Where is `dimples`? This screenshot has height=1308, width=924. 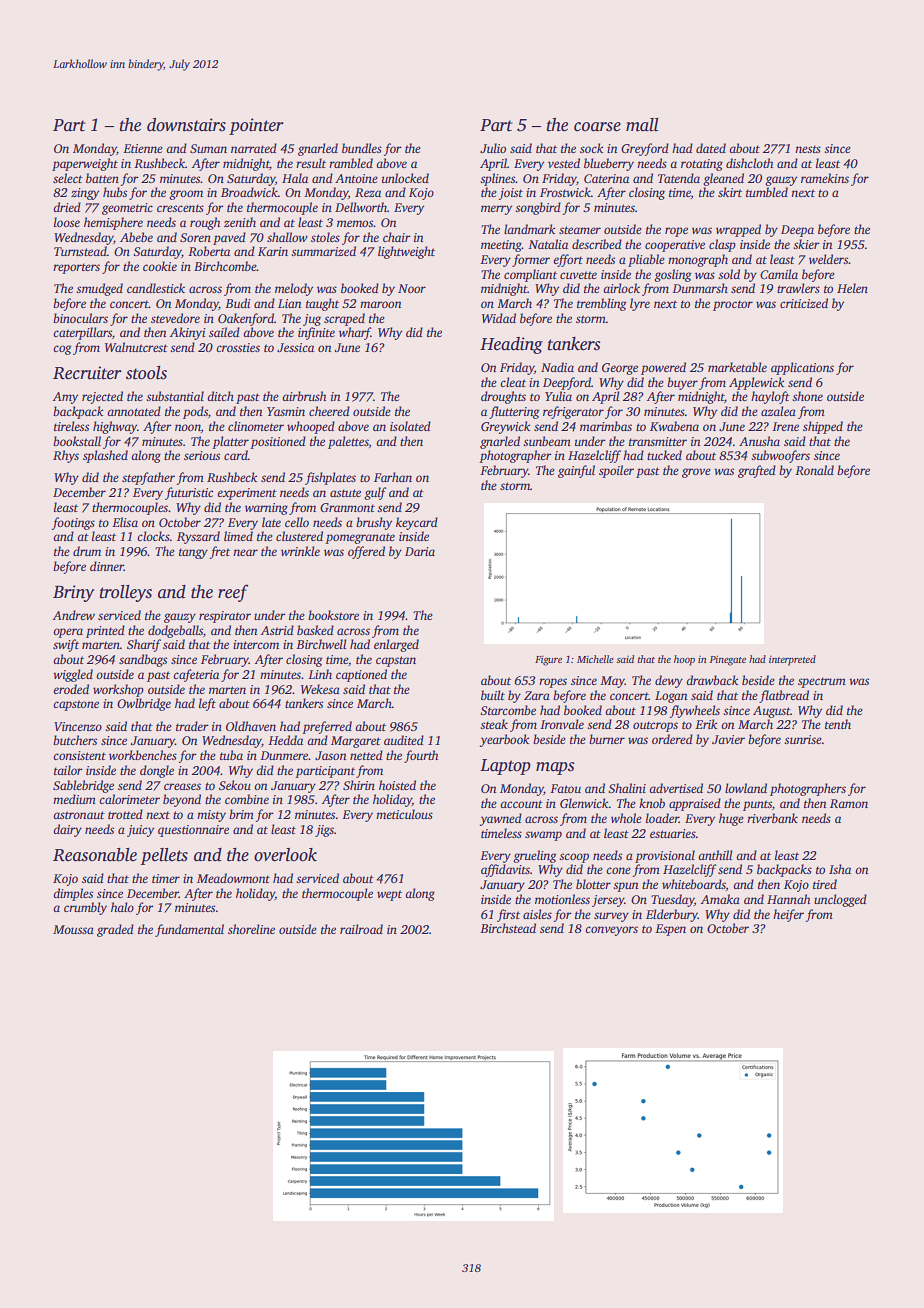
dimples is located at coordinates (73, 894).
